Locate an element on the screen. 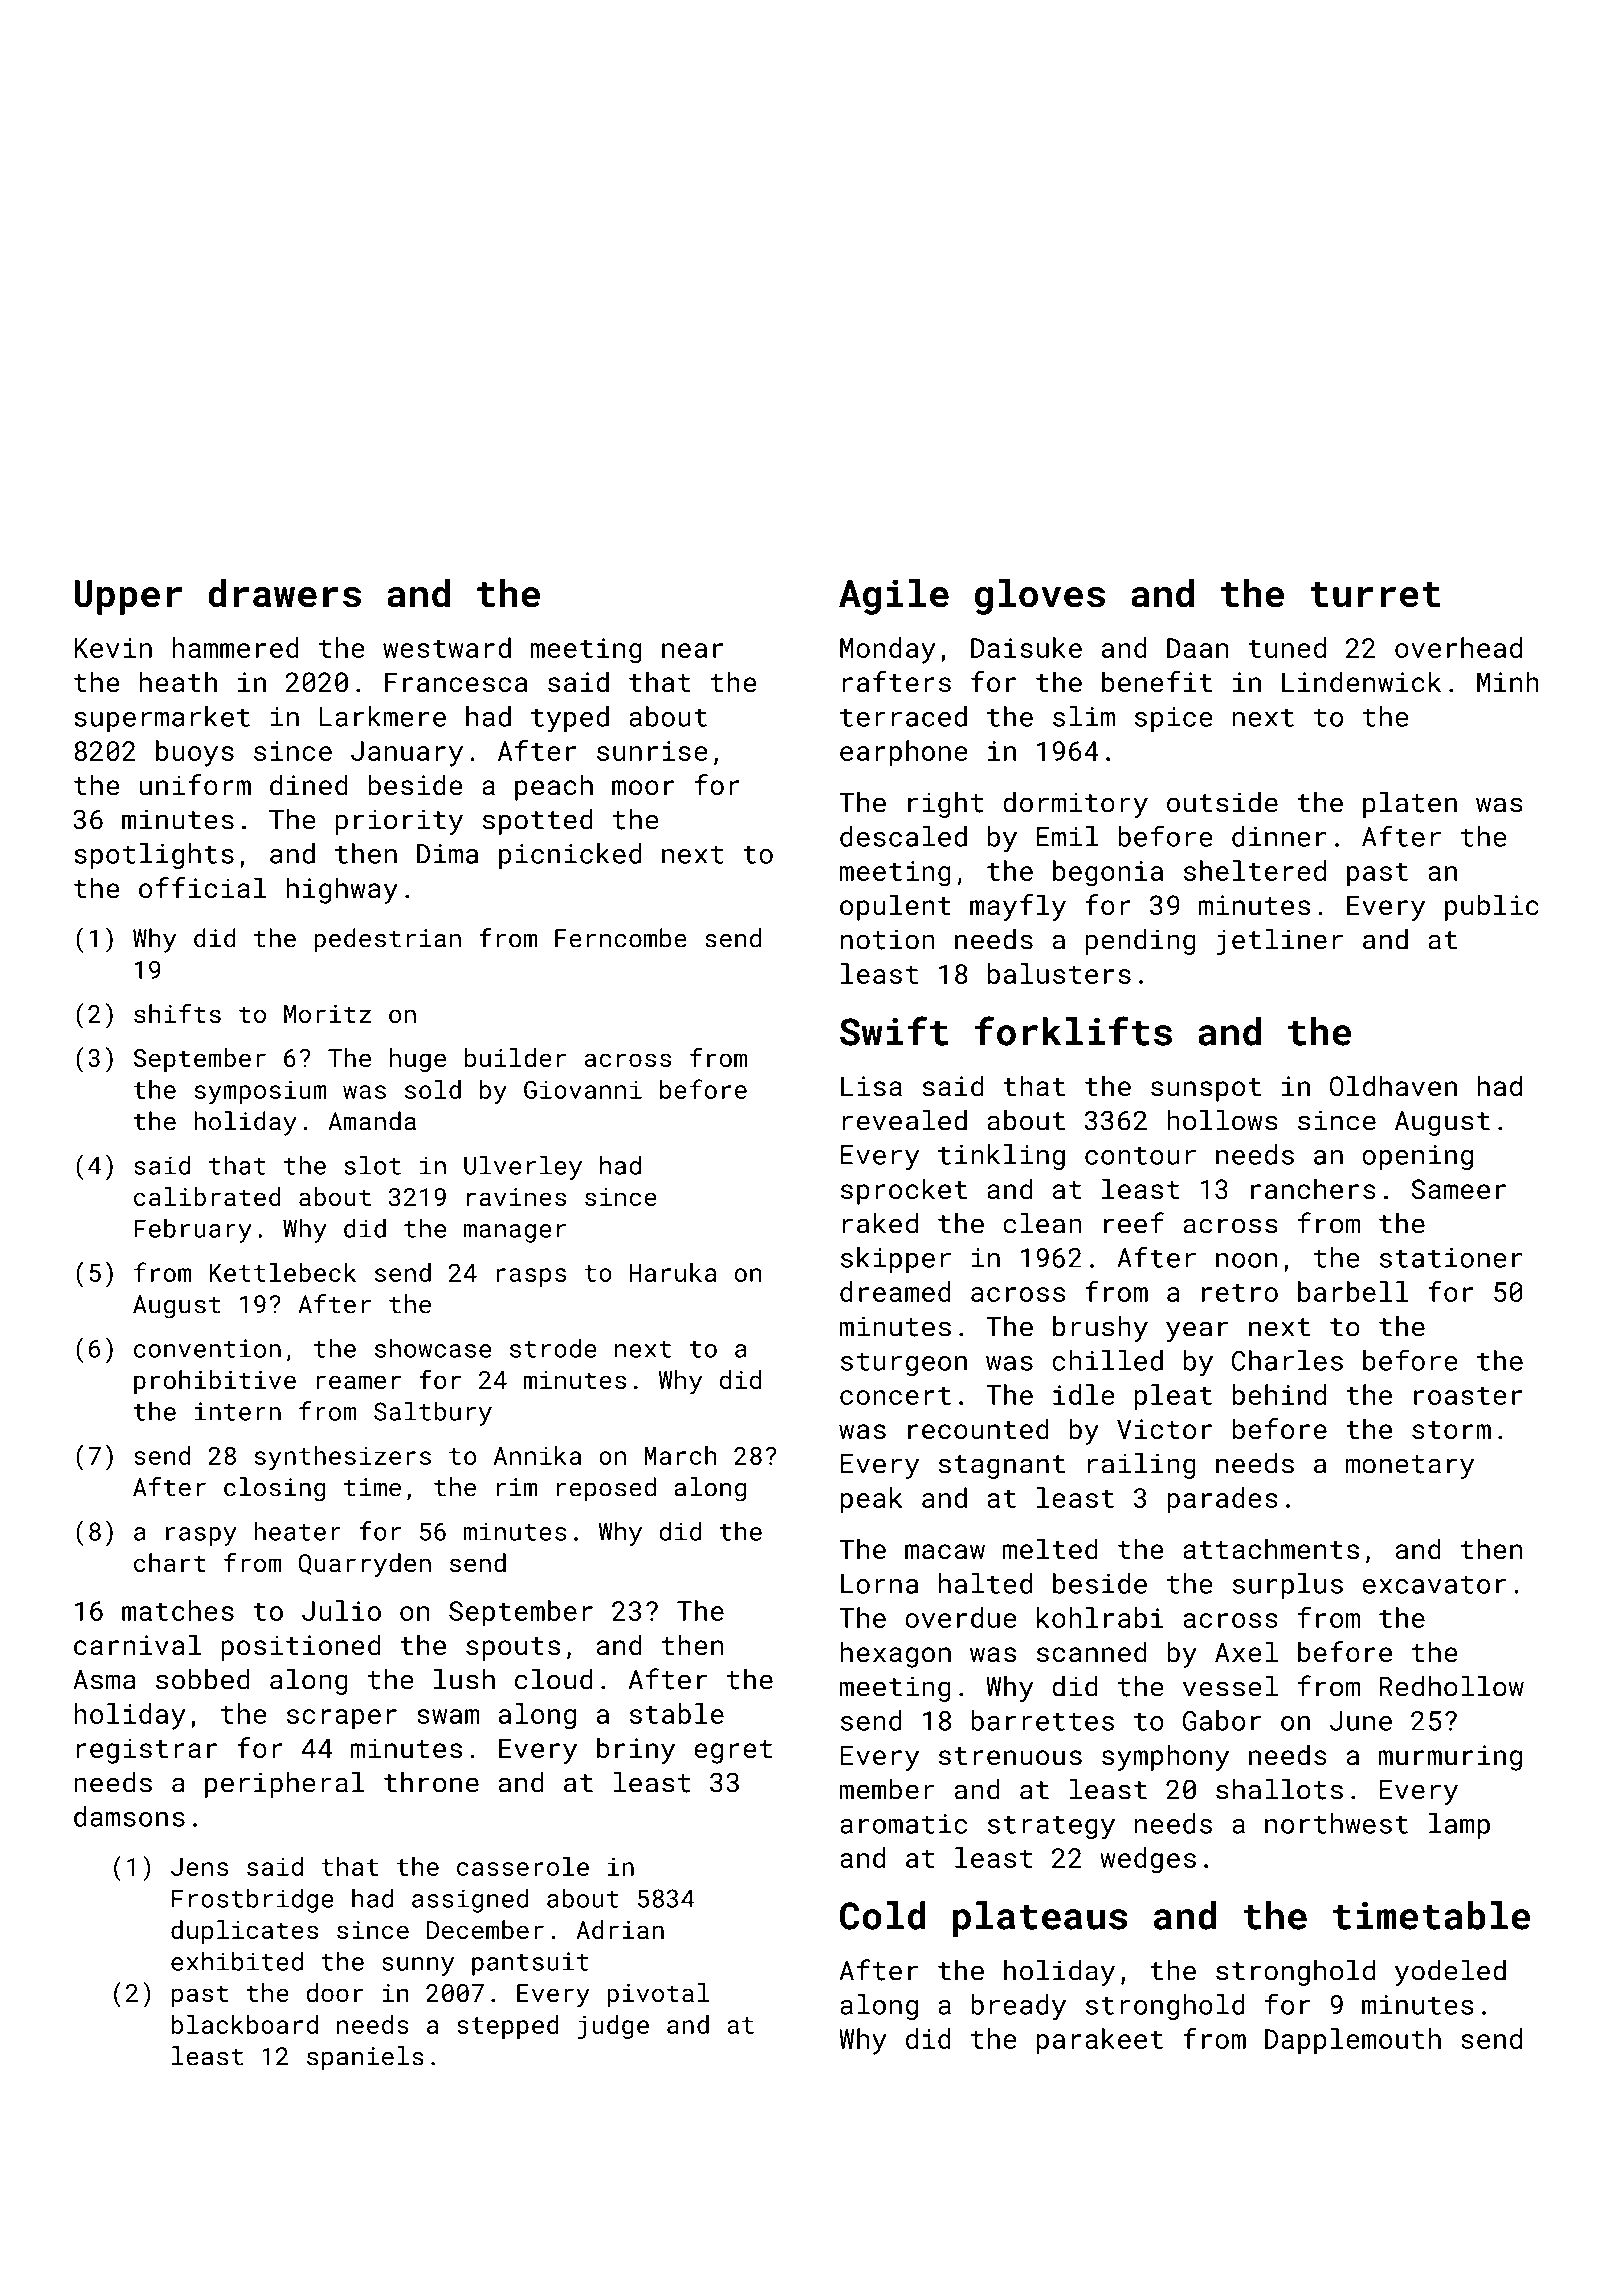 The height and width of the screenshot is (2292, 1620). carnival is located at coordinates (137, 1644).
